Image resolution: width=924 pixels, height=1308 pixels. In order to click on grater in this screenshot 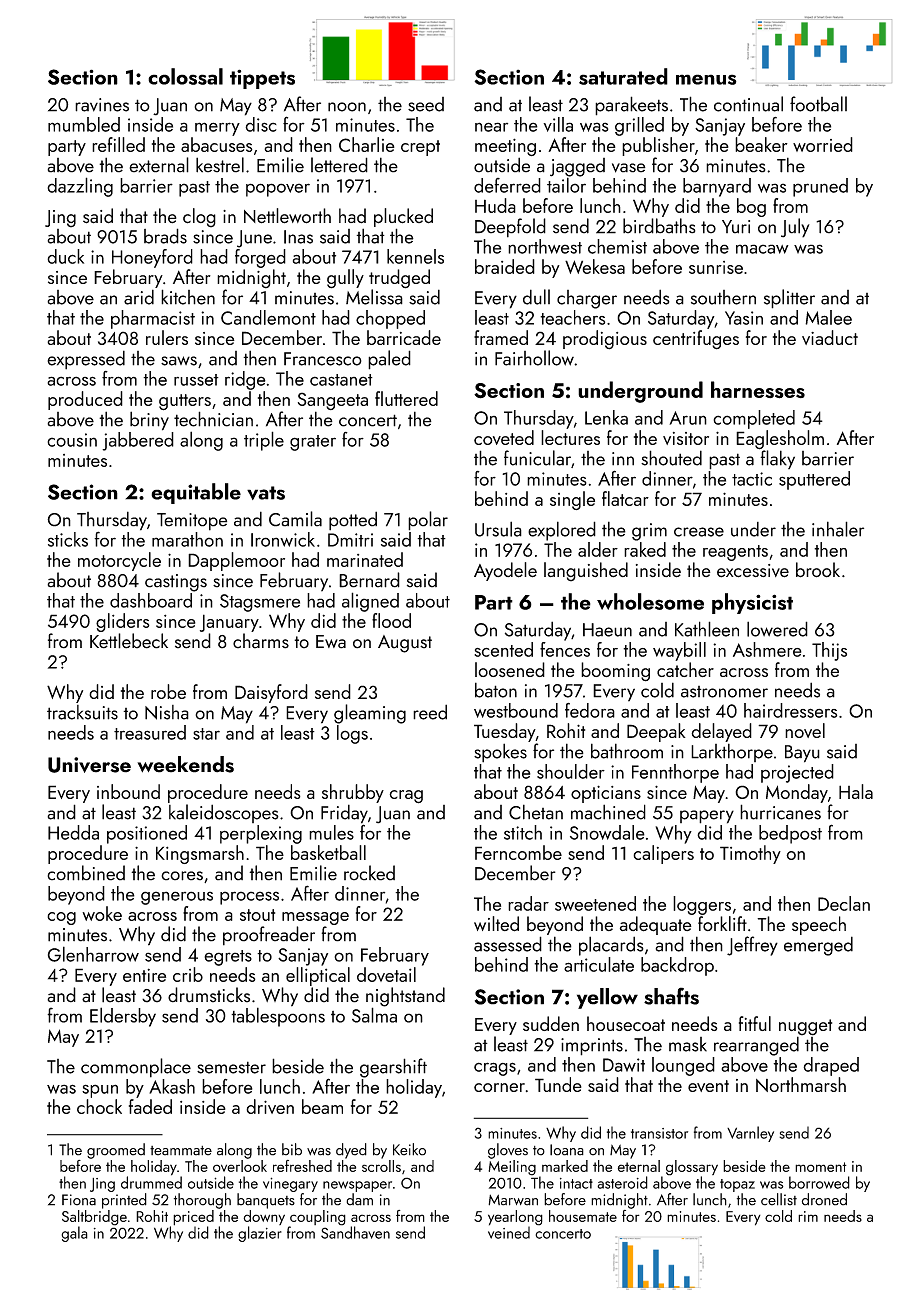, I will do `click(313, 443)`.
